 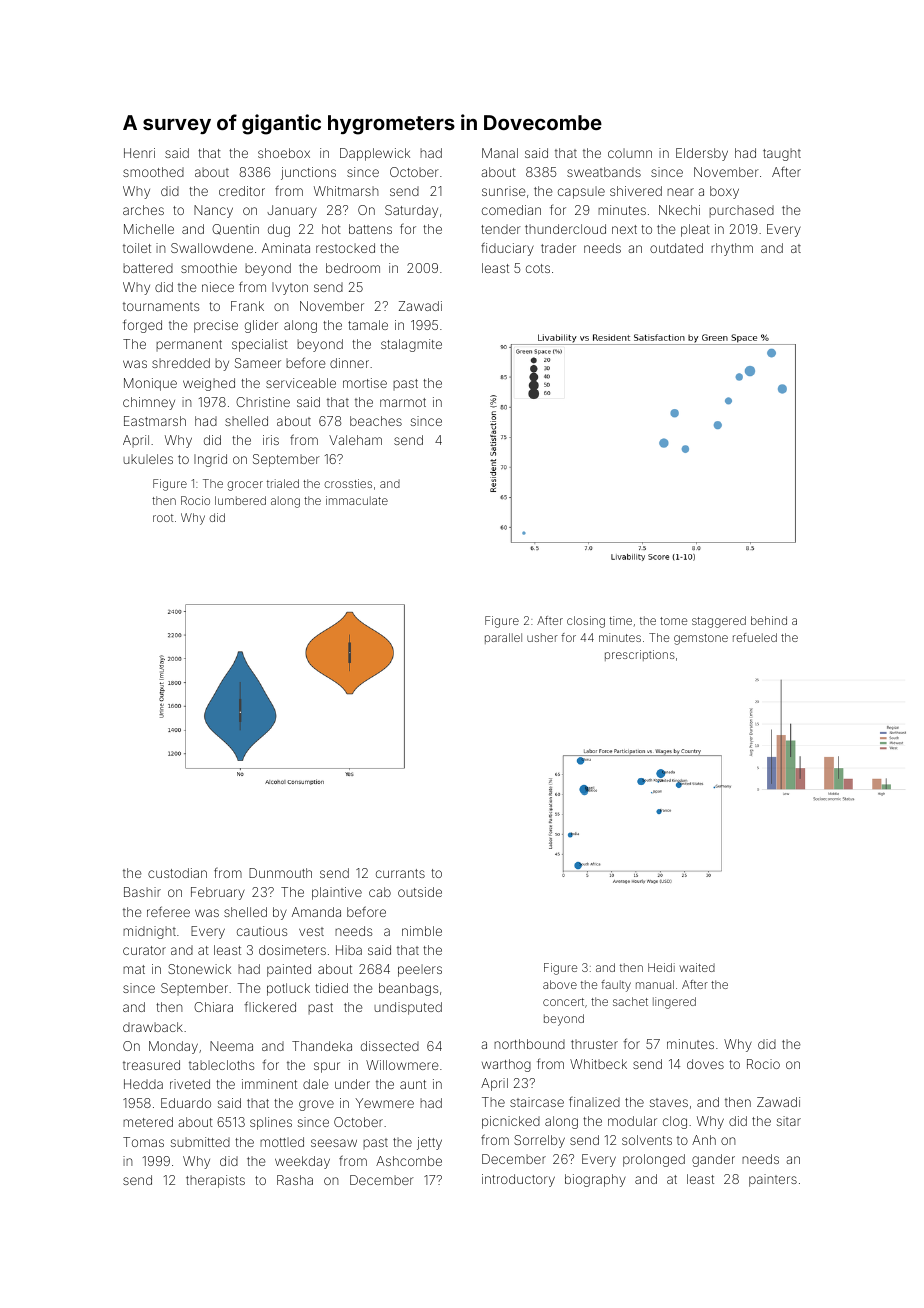 I want to click on Manal, so click(x=500, y=153).
